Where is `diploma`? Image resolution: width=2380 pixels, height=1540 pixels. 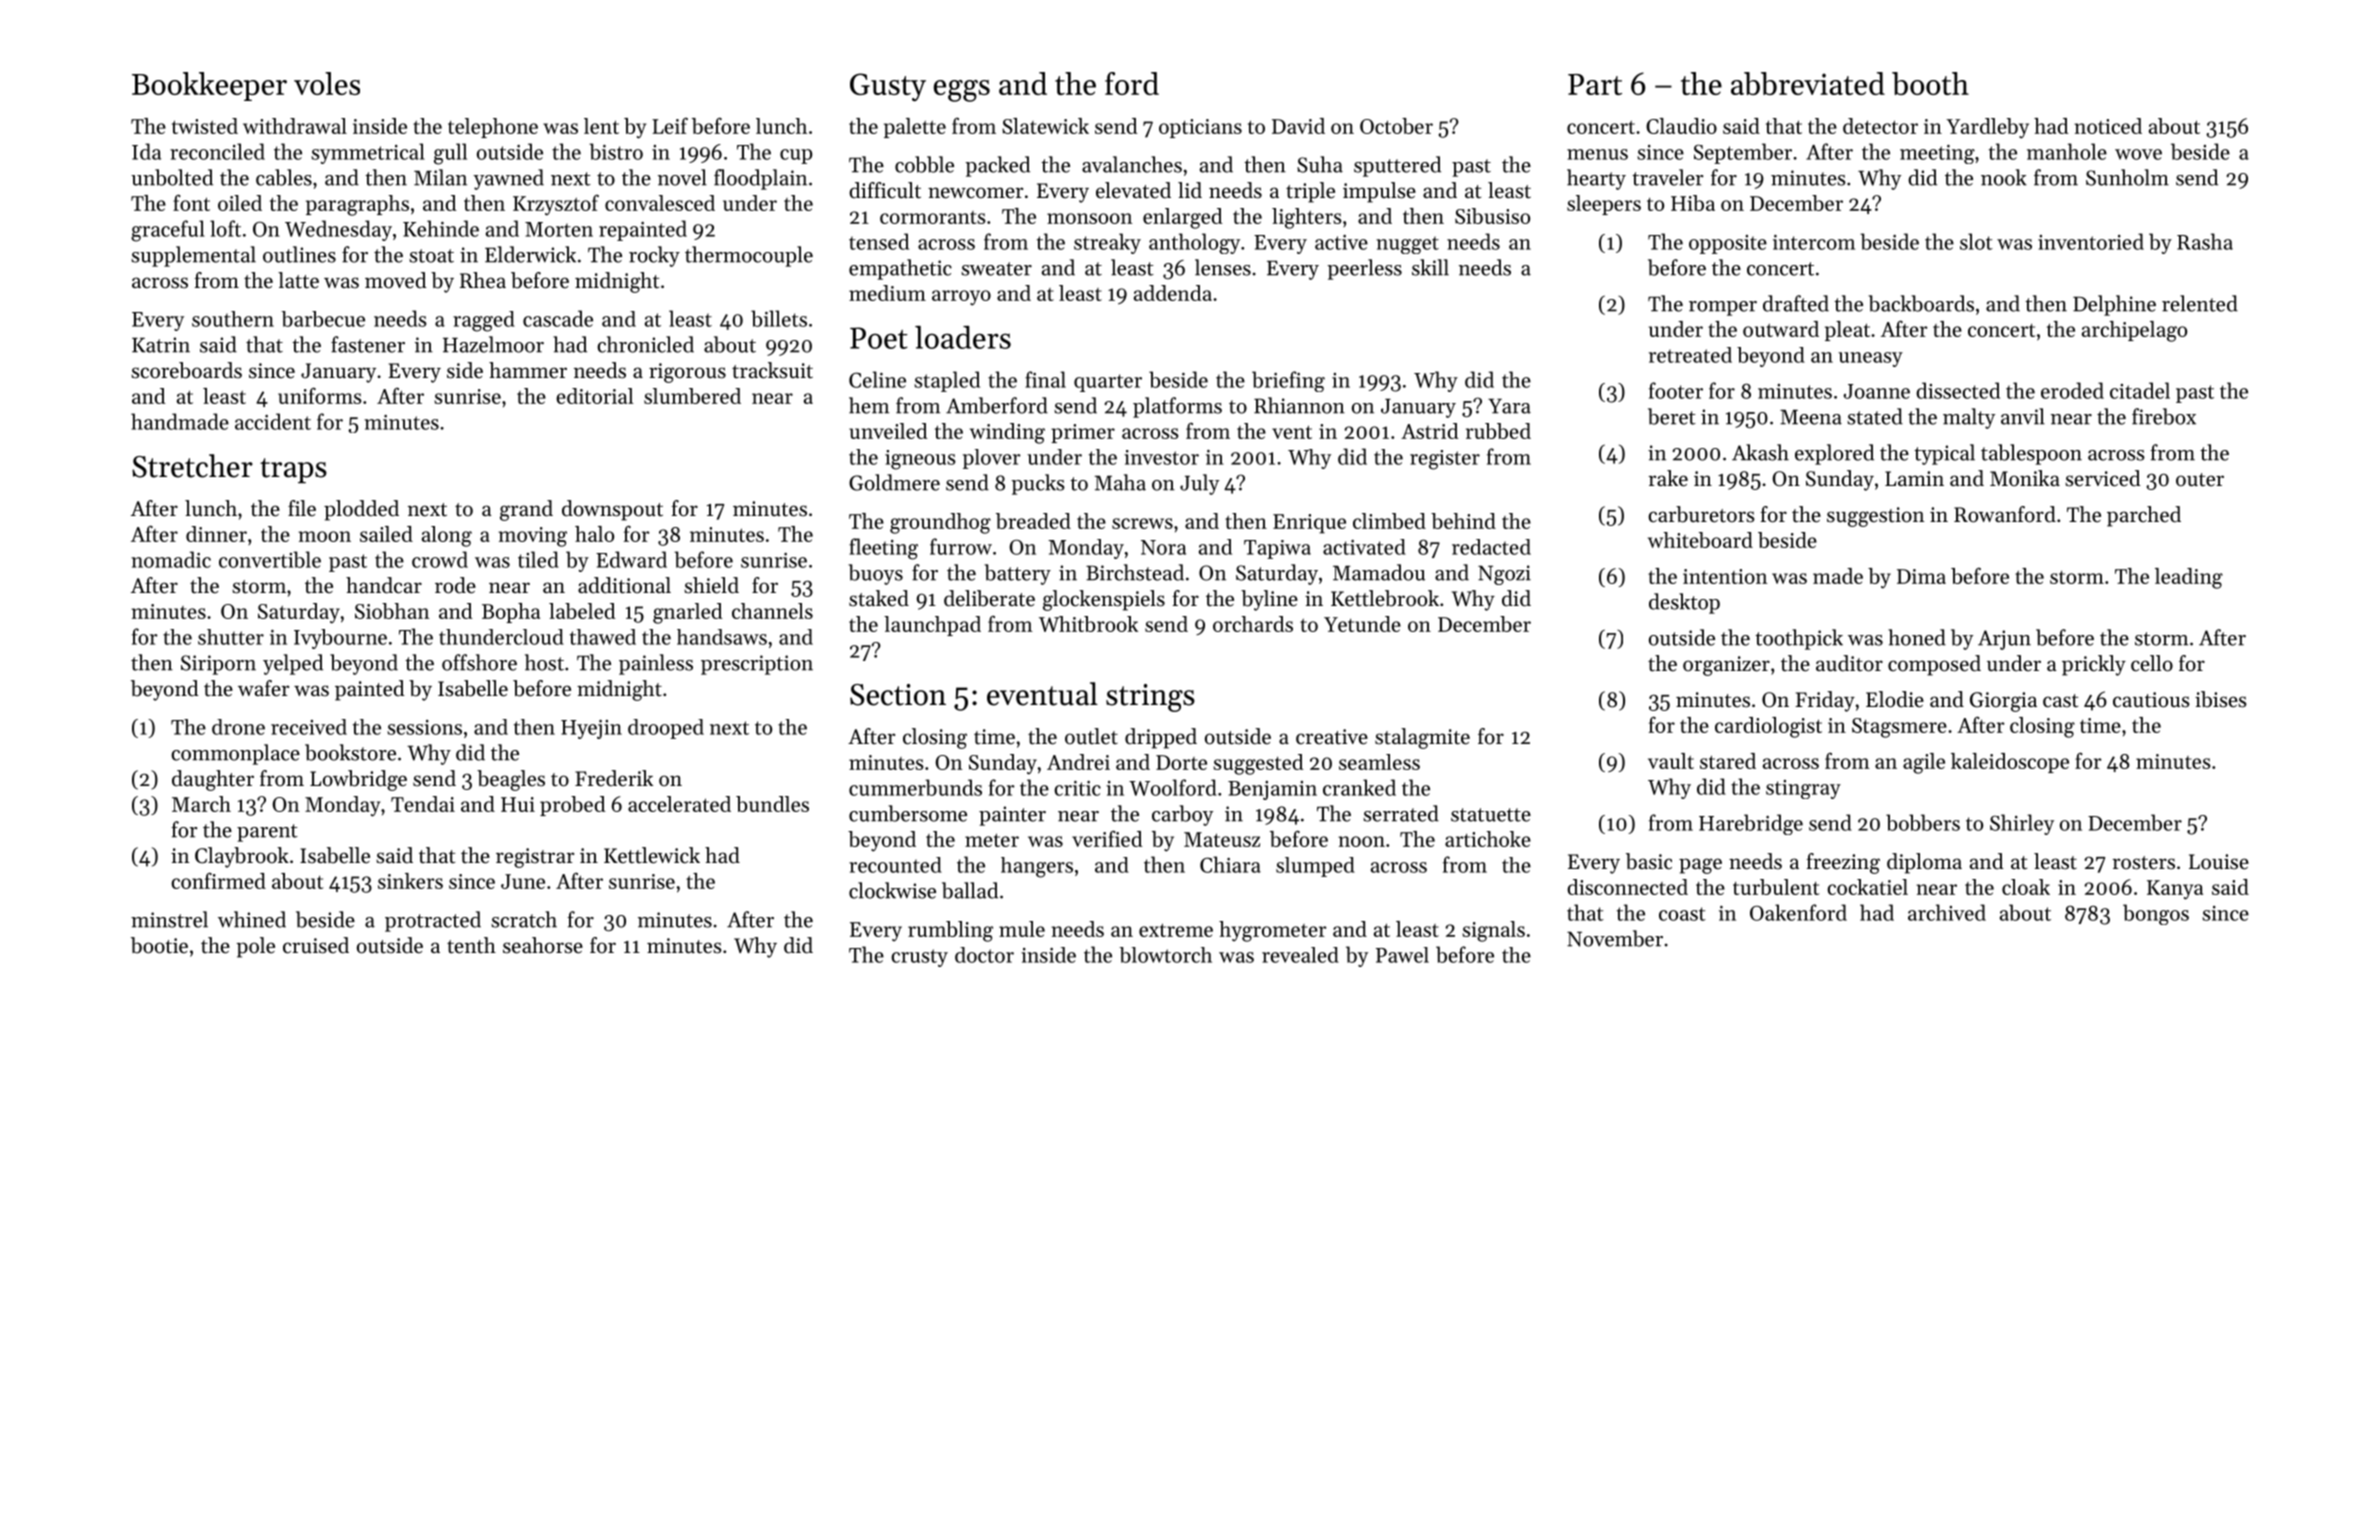 diploma is located at coordinates (1924, 863).
